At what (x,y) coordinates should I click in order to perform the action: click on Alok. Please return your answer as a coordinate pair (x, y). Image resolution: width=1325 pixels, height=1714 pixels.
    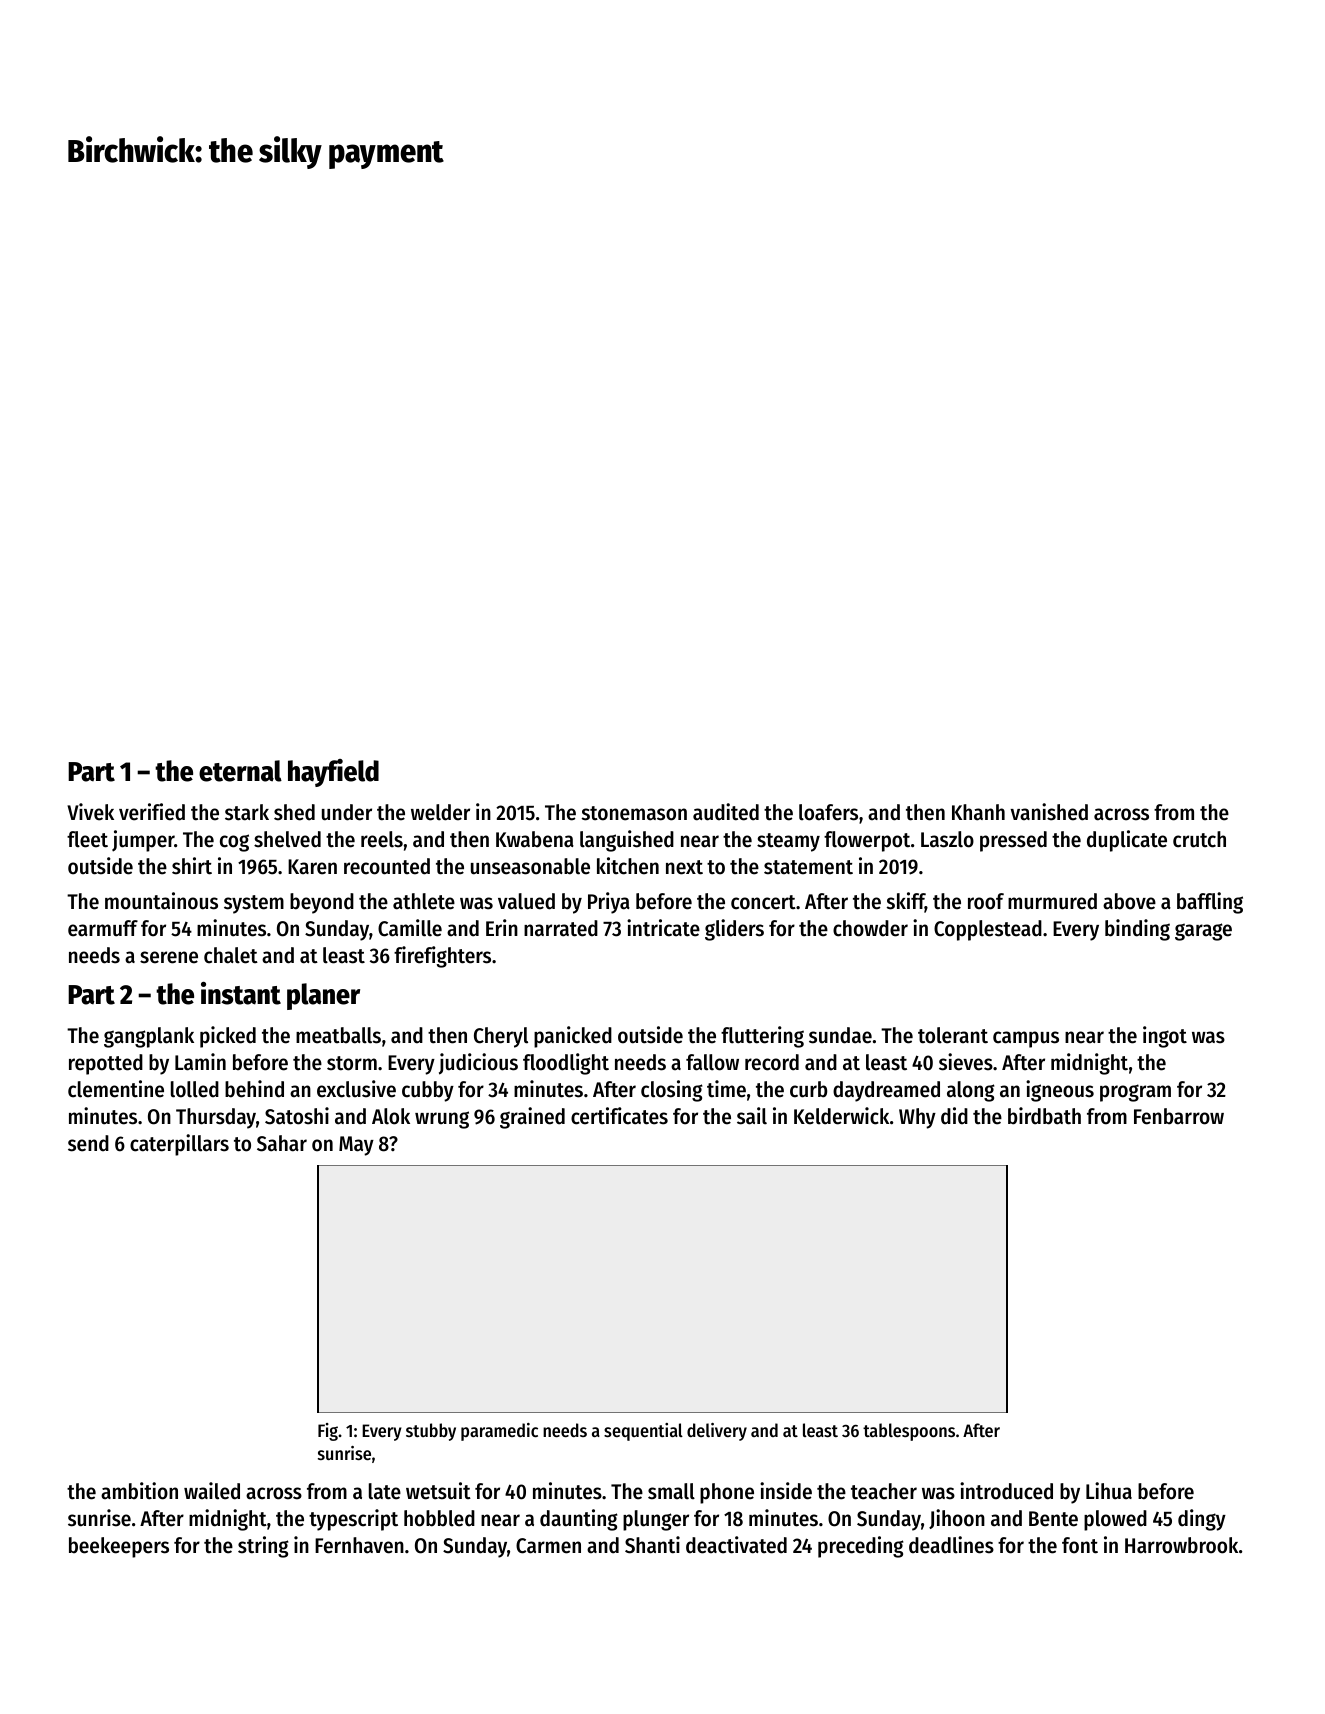
    Looking at the image, I should click on (391, 1116).
